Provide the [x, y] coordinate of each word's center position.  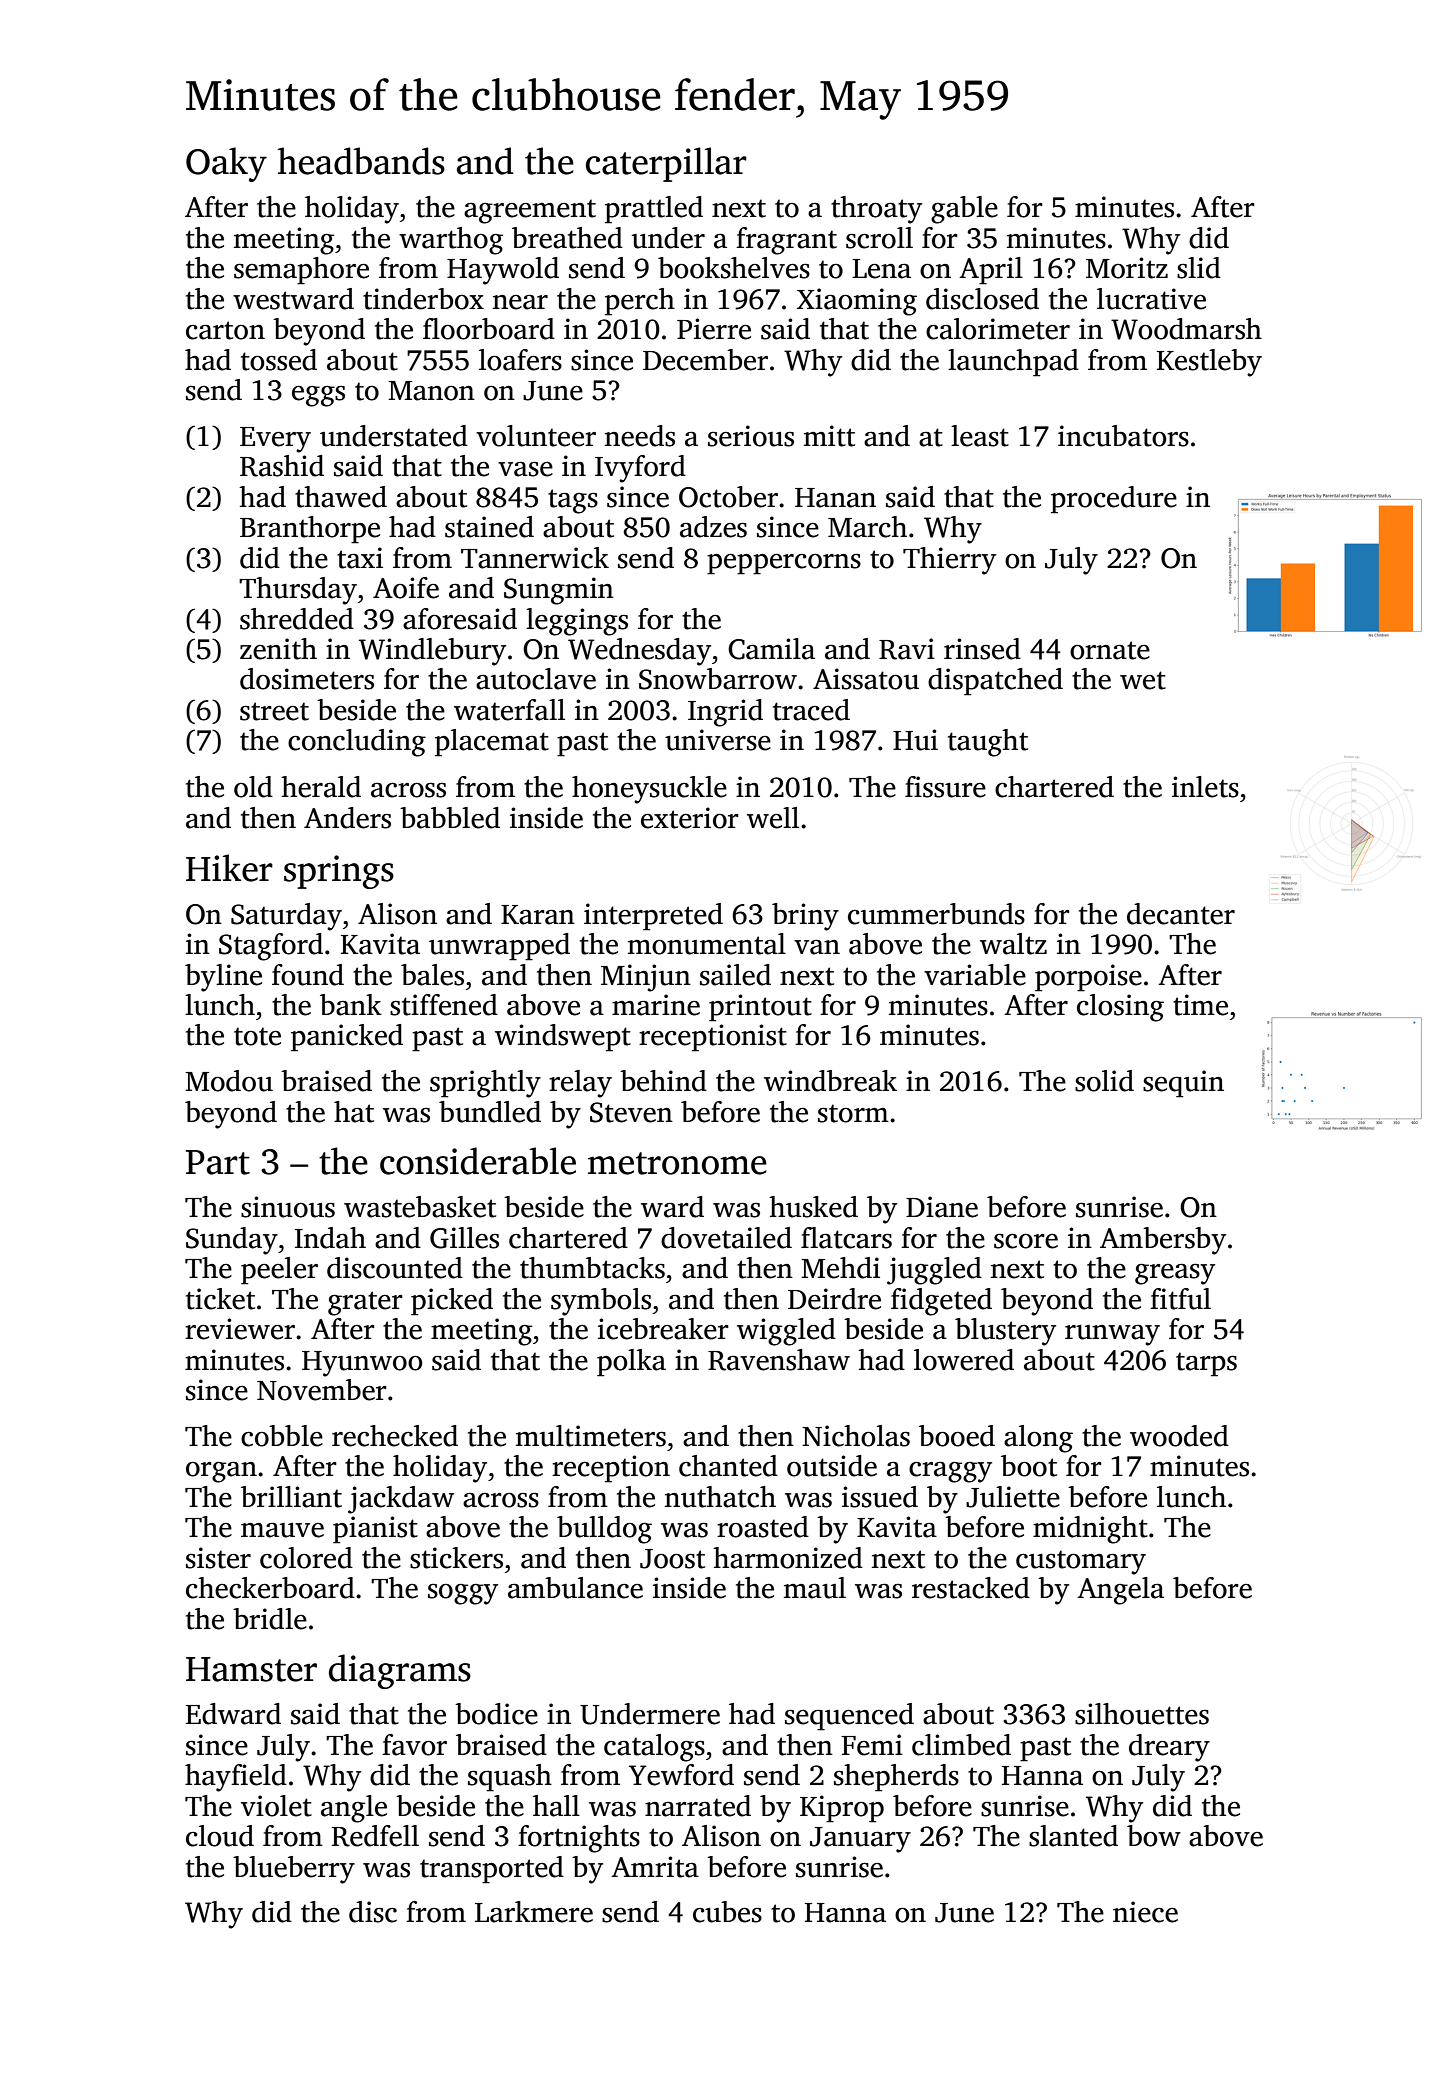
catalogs [654, 1748]
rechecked [395, 1436]
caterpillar [666, 164]
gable [964, 210]
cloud [220, 1836]
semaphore [301, 271]
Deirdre [834, 1299]
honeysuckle [649, 790]
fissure [945, 787]
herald [321, 787]
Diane [942, 1207]
